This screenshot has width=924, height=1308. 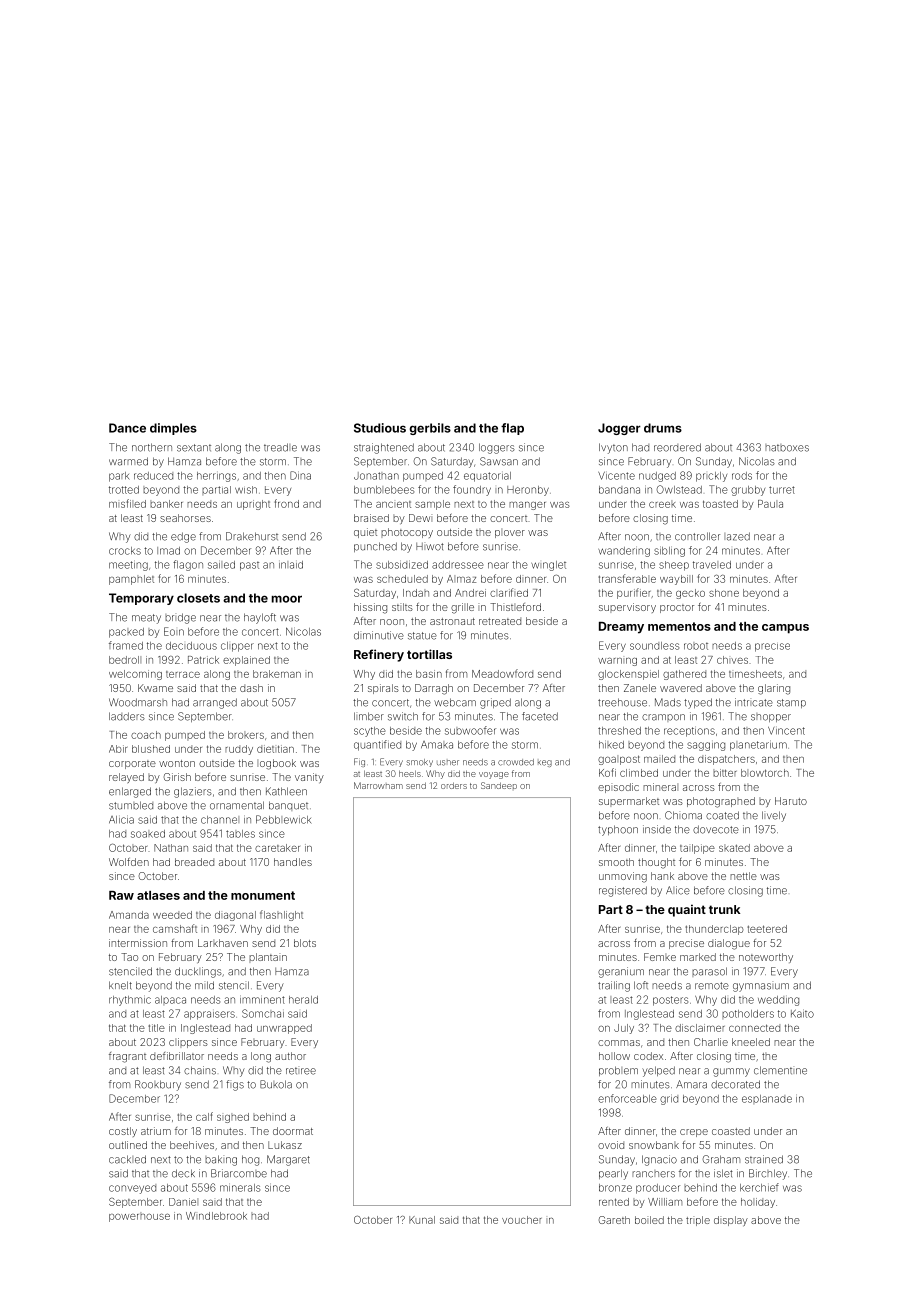 What do you see at coordinates (121, 819) in the screenshot?
I see `Alicia` at bounding box center [121, 819].
